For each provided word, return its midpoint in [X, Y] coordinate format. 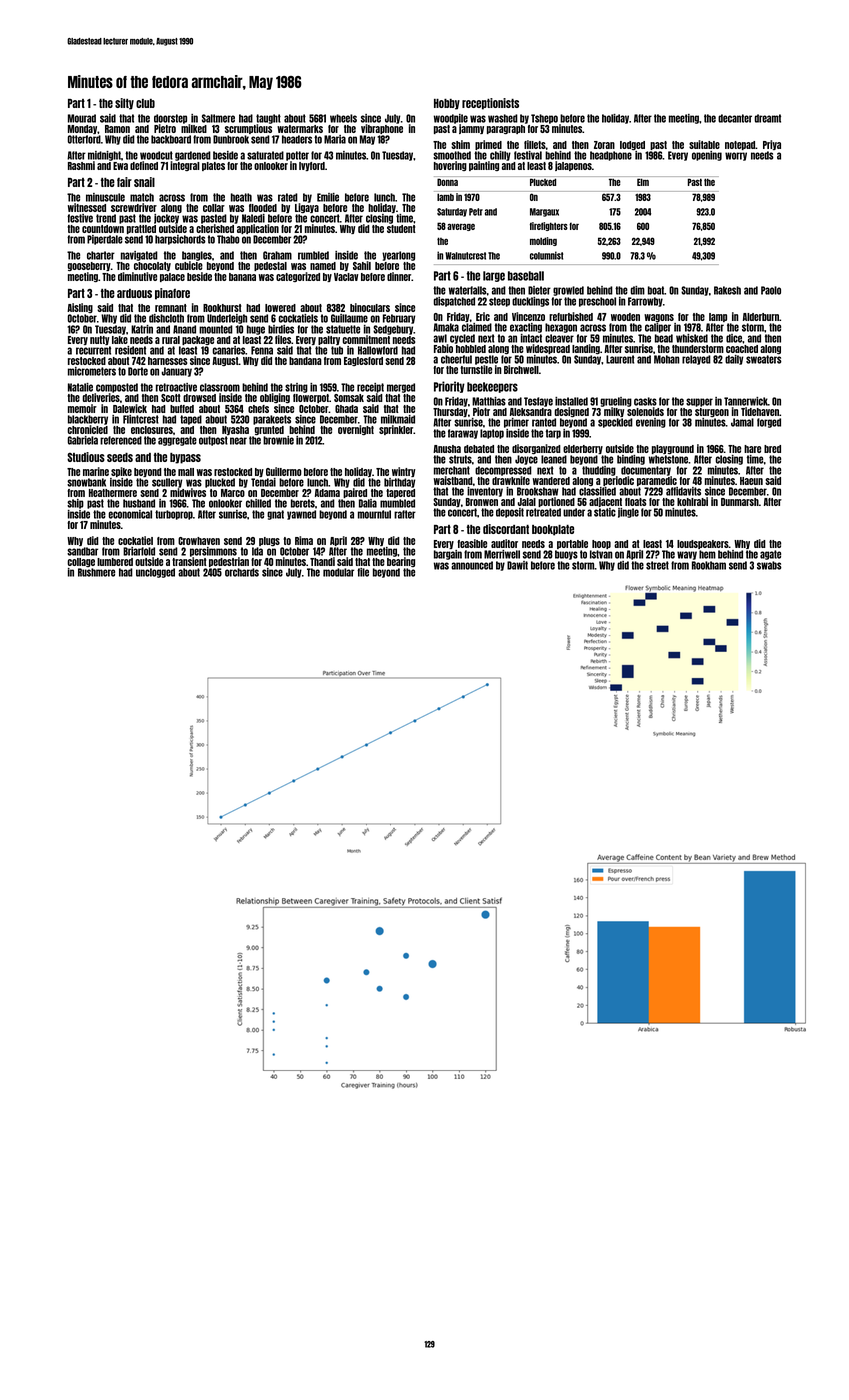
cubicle [189, 265]
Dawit [517, 565]
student [401, 229]
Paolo [771, 290]
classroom [220, 387]
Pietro [165, 128]
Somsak [349, 398]
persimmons [213, 552]
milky [614, 412]
